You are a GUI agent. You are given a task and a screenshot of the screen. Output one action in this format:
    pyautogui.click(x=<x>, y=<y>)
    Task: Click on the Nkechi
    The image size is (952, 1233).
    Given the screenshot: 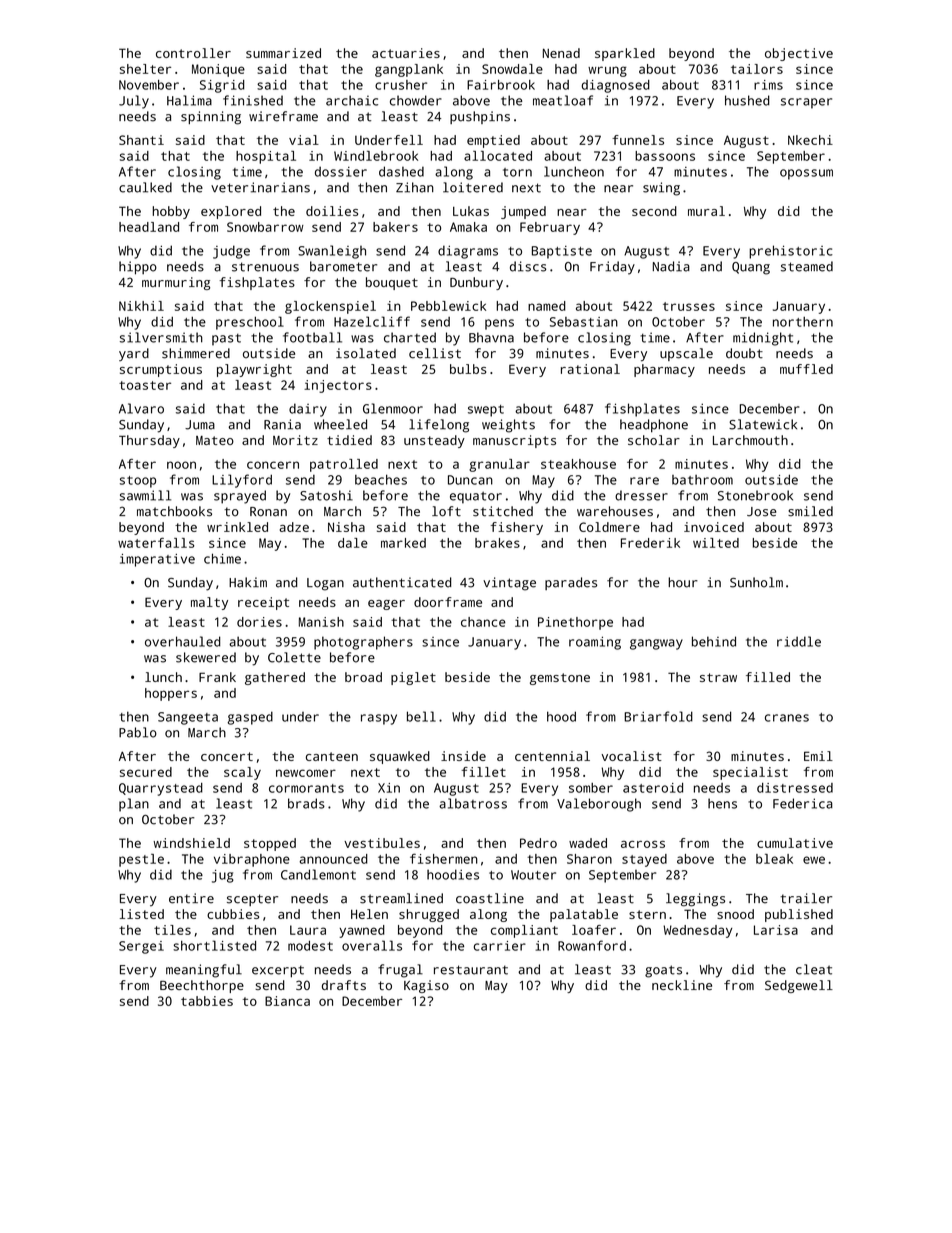 What is the action you would take?
    pyautogui.click(x=810, y=140)
